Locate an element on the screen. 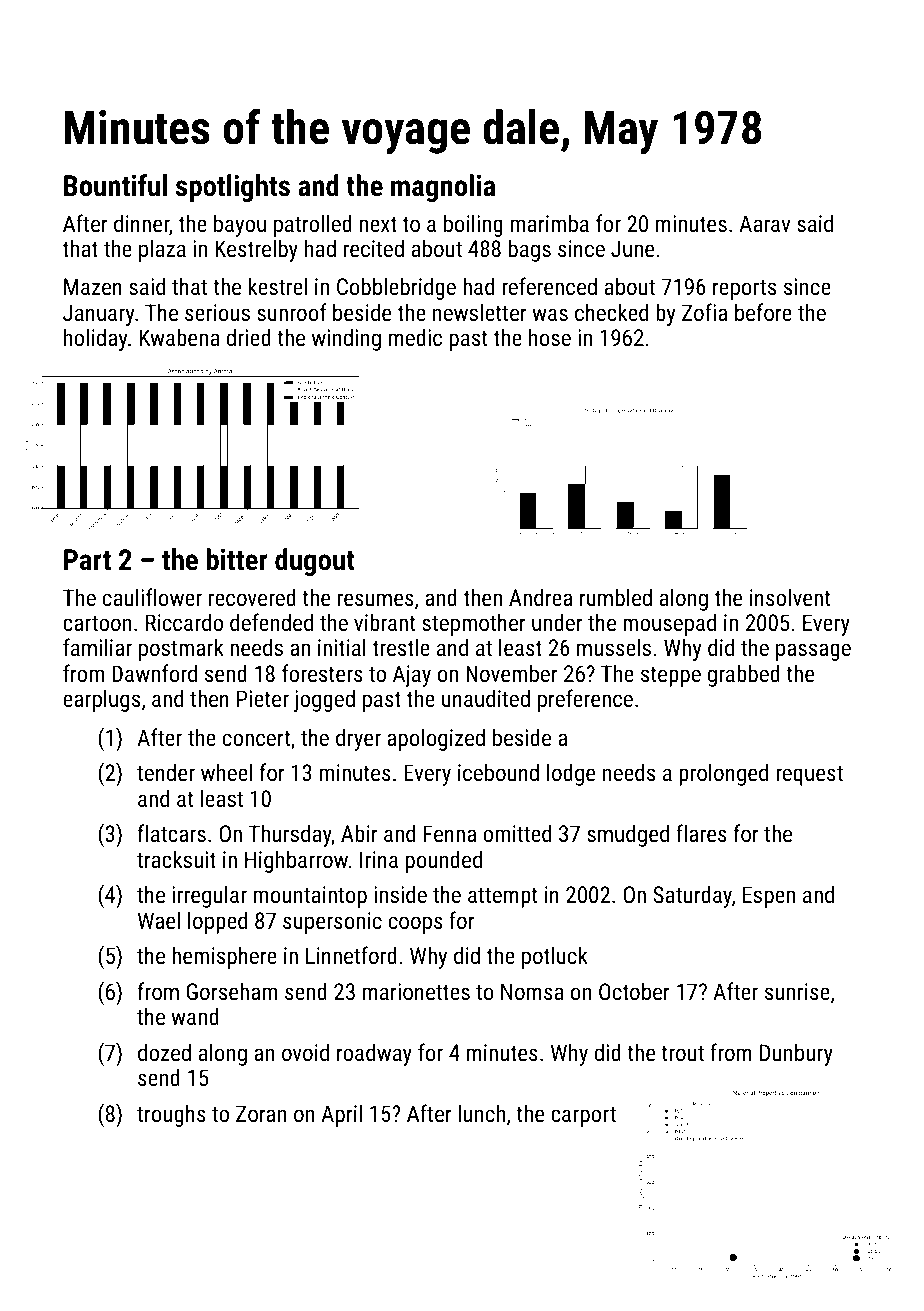 The height and width of the screenshot is (1311, 924). hose is located at coordinates (550, 337).
